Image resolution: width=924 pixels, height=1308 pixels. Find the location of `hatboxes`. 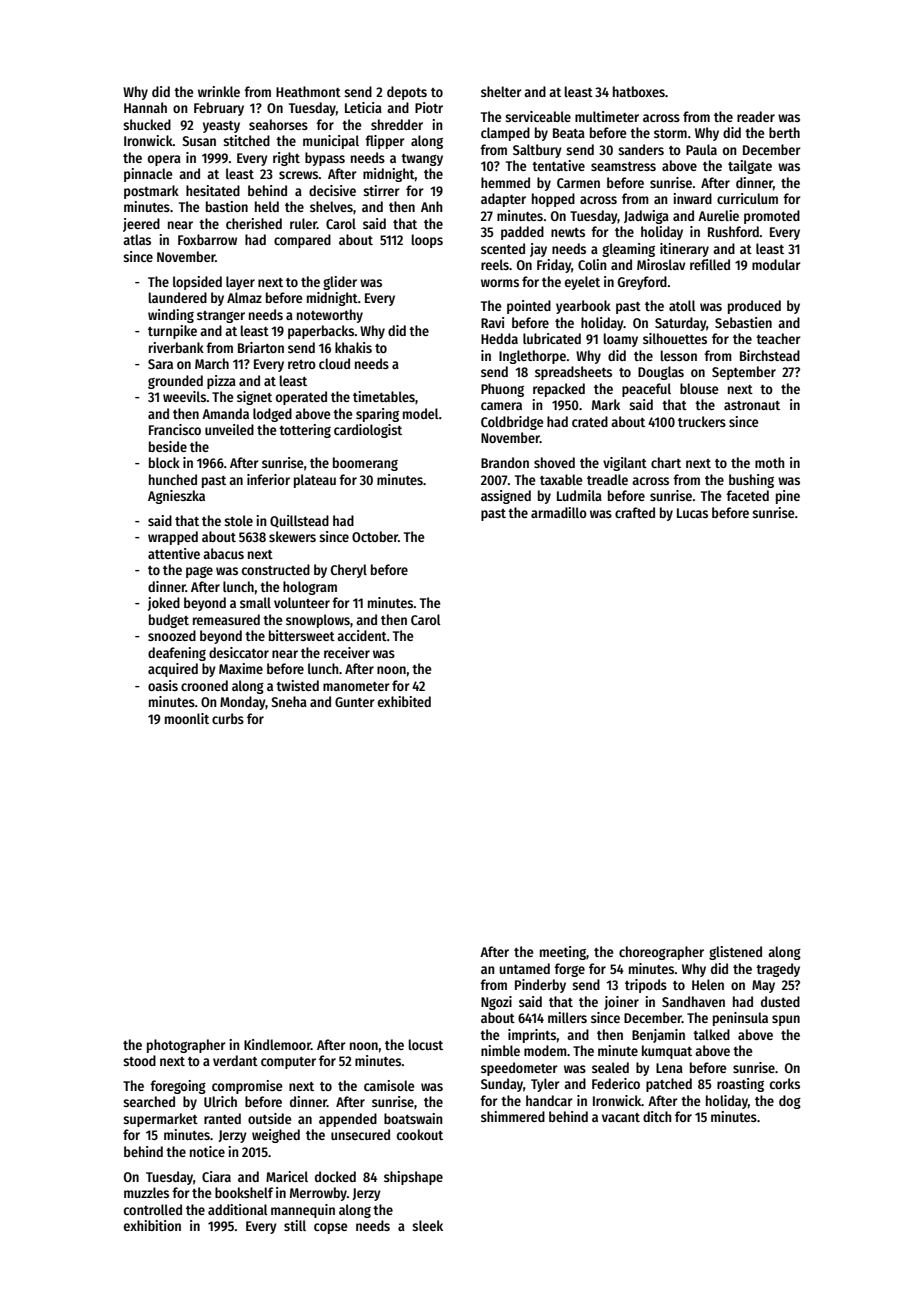

hatboxes is located at coordinates (639, 91).
